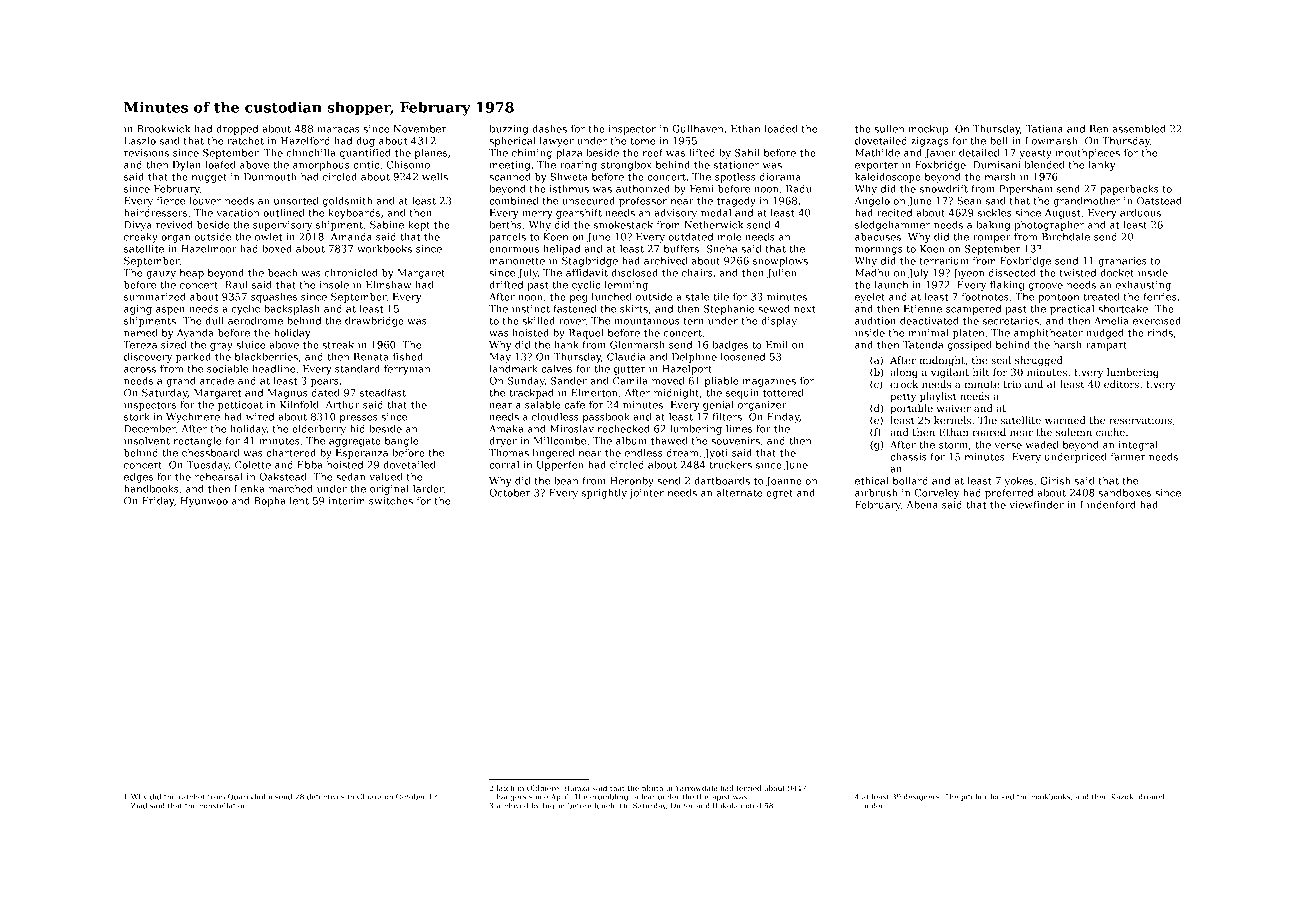 This screenshot has height=924, width=1308. I want to click on noted, so click(751, 806).
